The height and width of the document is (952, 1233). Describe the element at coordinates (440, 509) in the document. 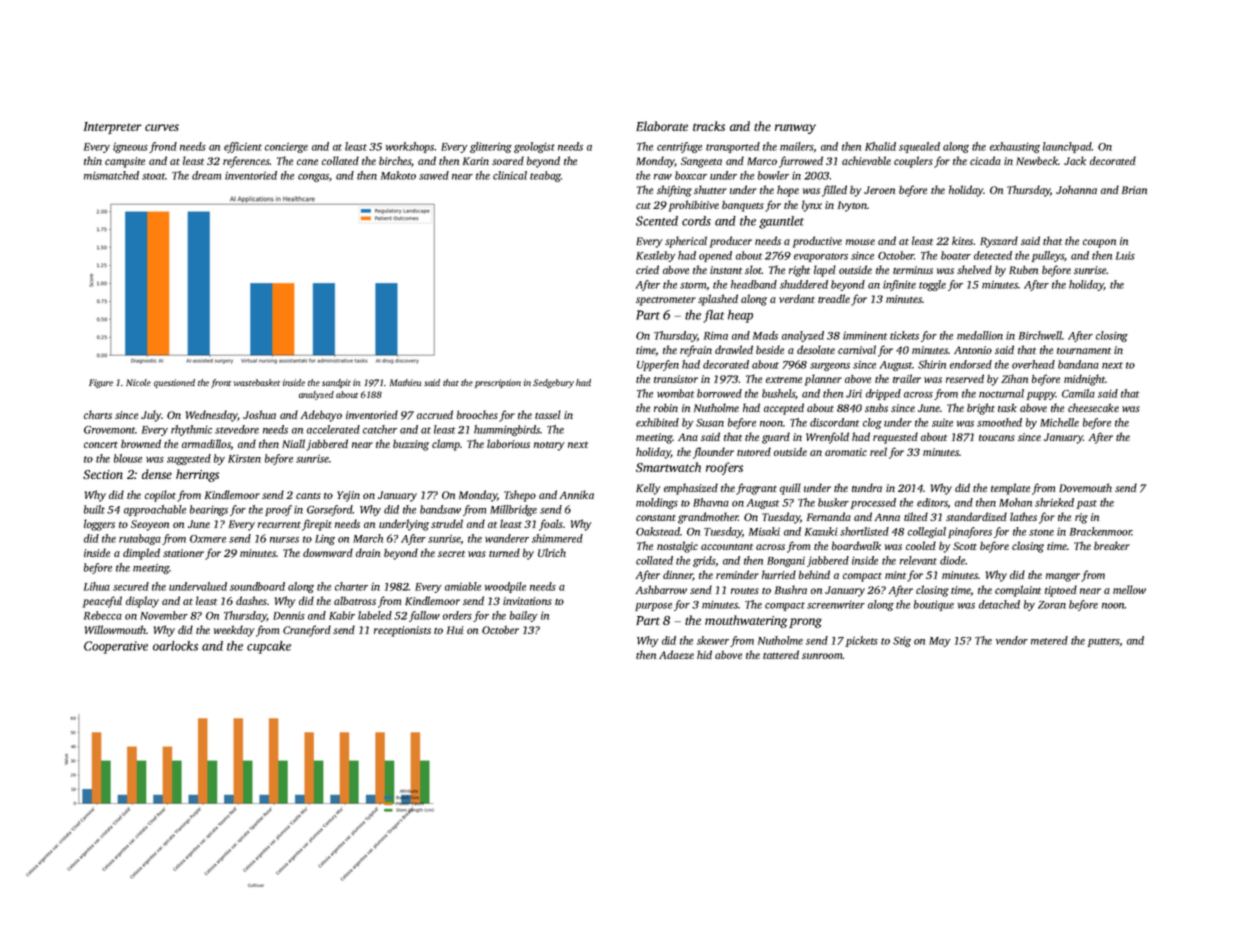

I see `bandsaw` at that location.
